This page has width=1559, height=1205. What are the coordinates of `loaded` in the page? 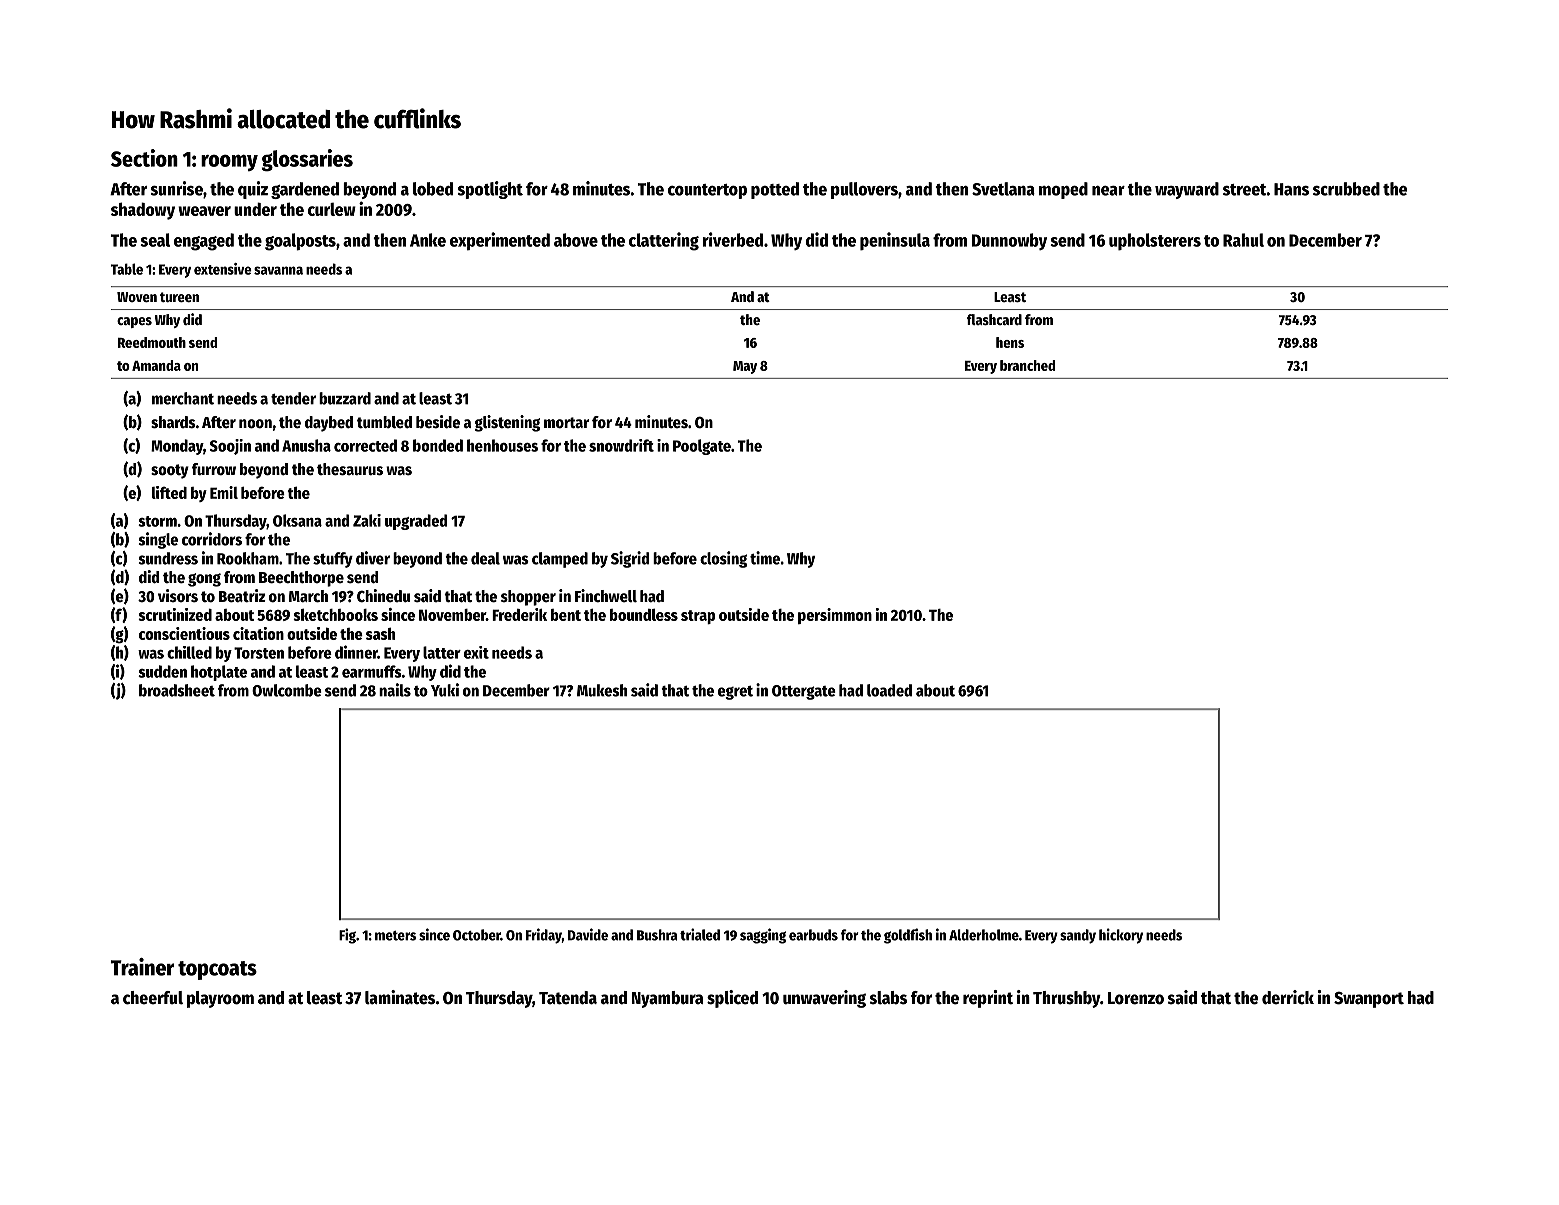 It's located at (889, 690).
